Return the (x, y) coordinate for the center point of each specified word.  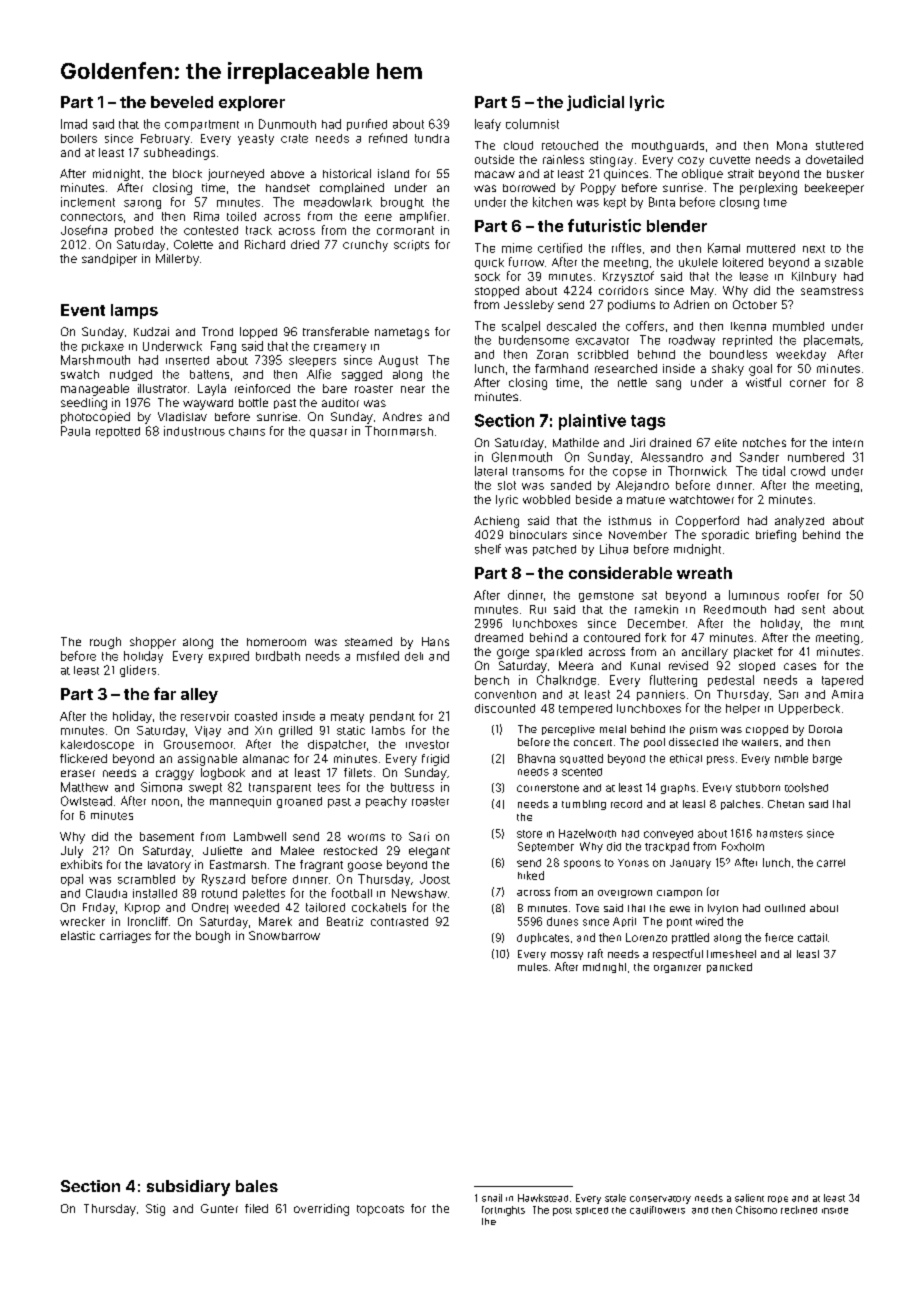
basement (167, 836)
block (187, 173)
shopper (153, 643)
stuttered (839, 145)
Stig (155, 1210)
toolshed (806, 787)
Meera (576, 665)
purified (367, 125)
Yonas (633, 863)
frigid (435, 760)
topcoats (380, 1210)
